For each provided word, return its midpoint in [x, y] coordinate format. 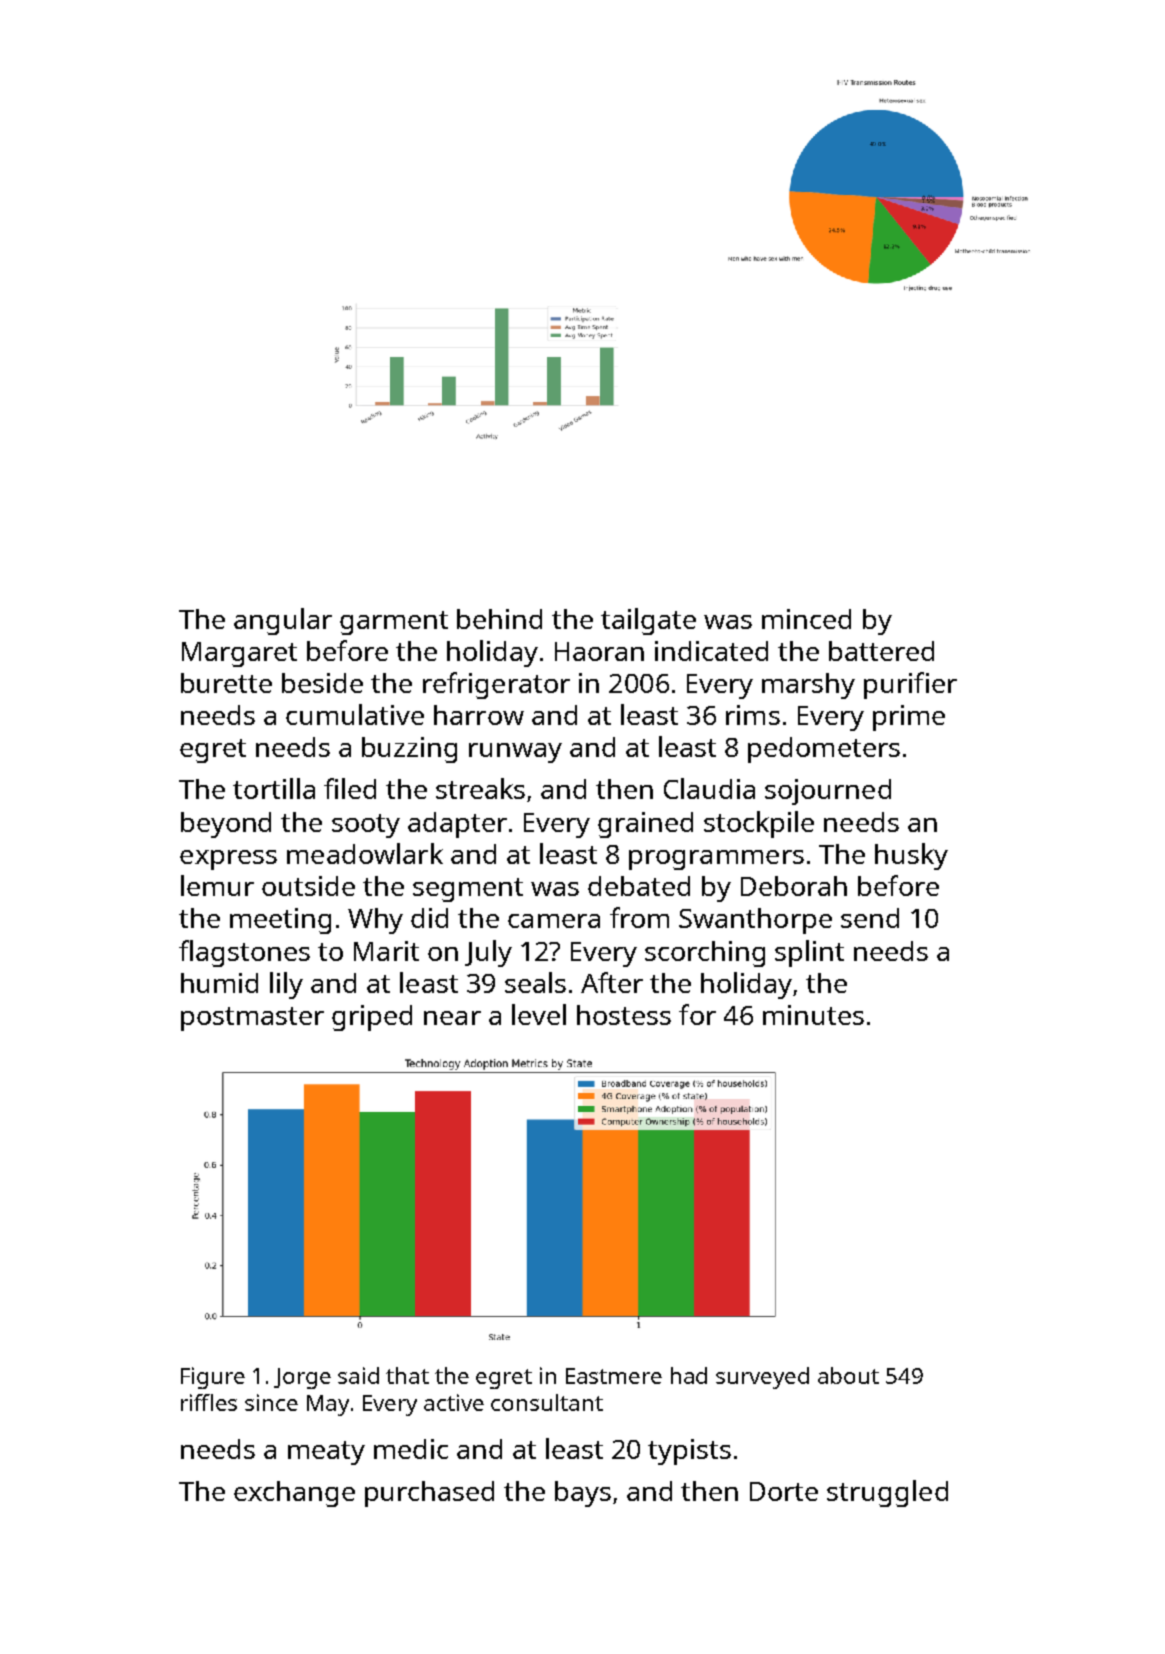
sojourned [828, 792]
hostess [624, 1015]
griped [372, 1018]
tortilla [274, 788]
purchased [429, 1494]
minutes [813, 1015]
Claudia [709, 788]
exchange [294, 1494]
